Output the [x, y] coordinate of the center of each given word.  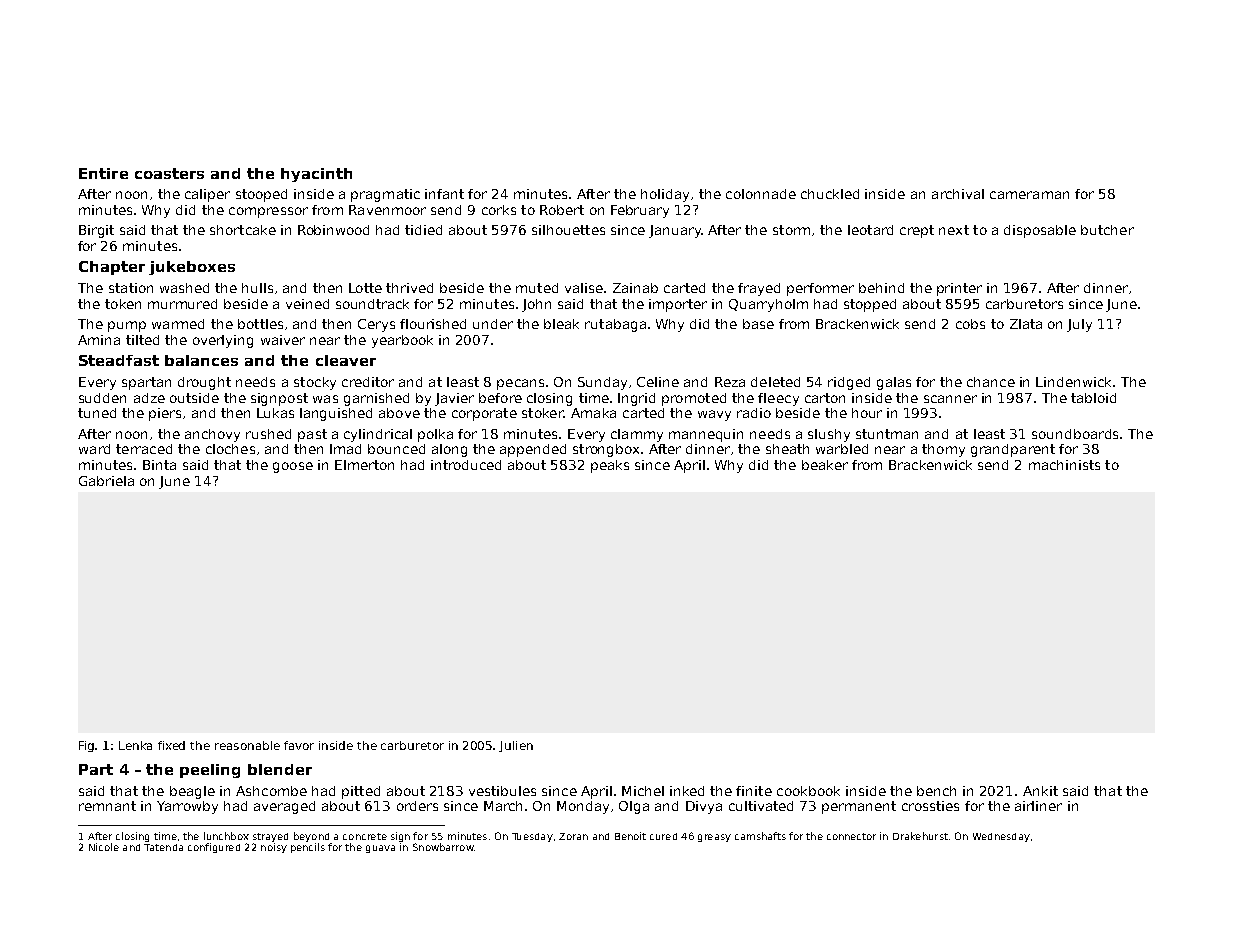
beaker [825, 465]
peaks [610, 466]
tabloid [1093, 398]
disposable [1040, 231]
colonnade [761, 194]
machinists [1064, 465]
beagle [192, 792]
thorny [943, 450]
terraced [144, 449]
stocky [315, 383]
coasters [169, 173]
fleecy [778, 399]
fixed [171, 745]
